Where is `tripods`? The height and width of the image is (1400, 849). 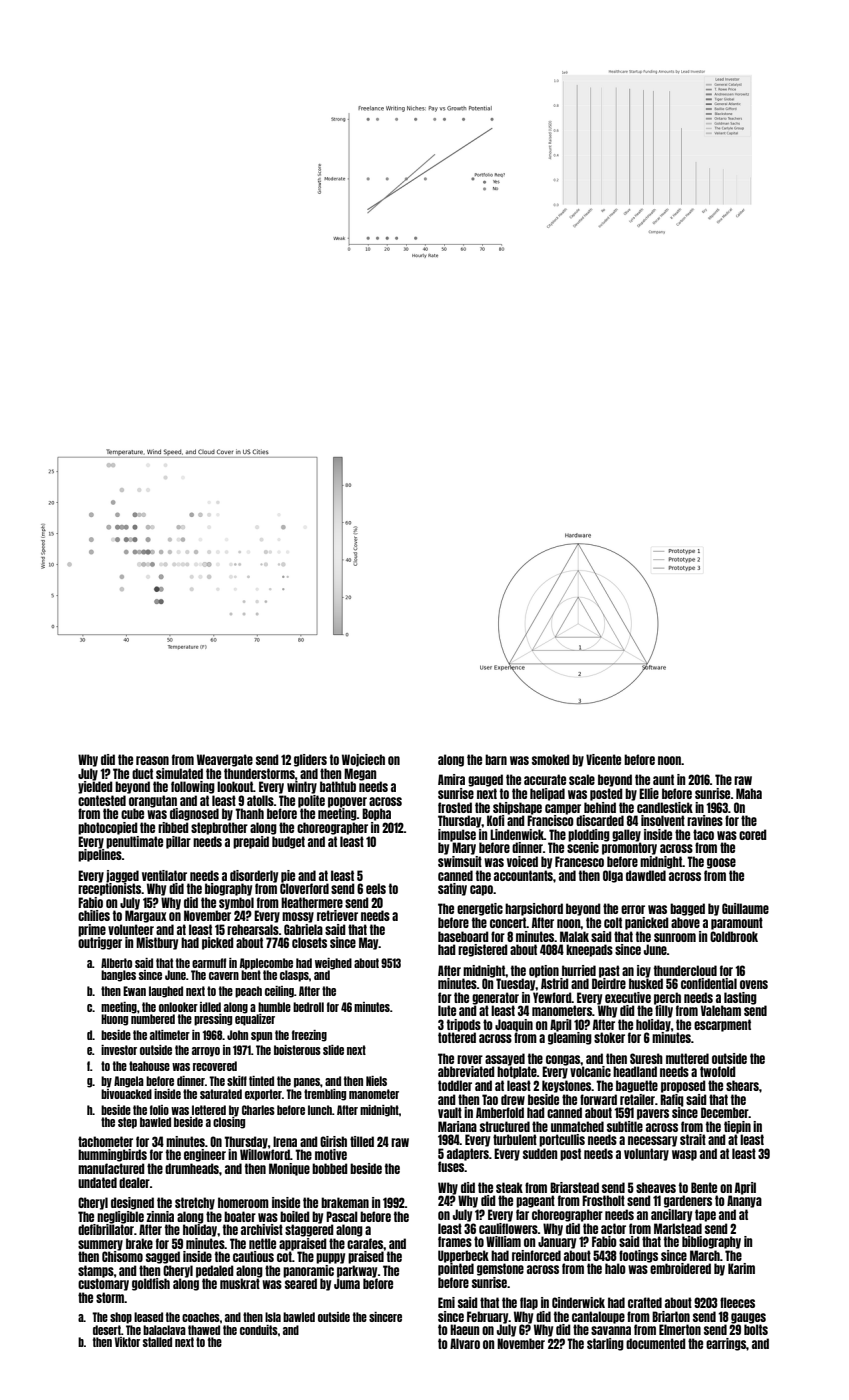
tripods is located at coordinates (464, 1025).
